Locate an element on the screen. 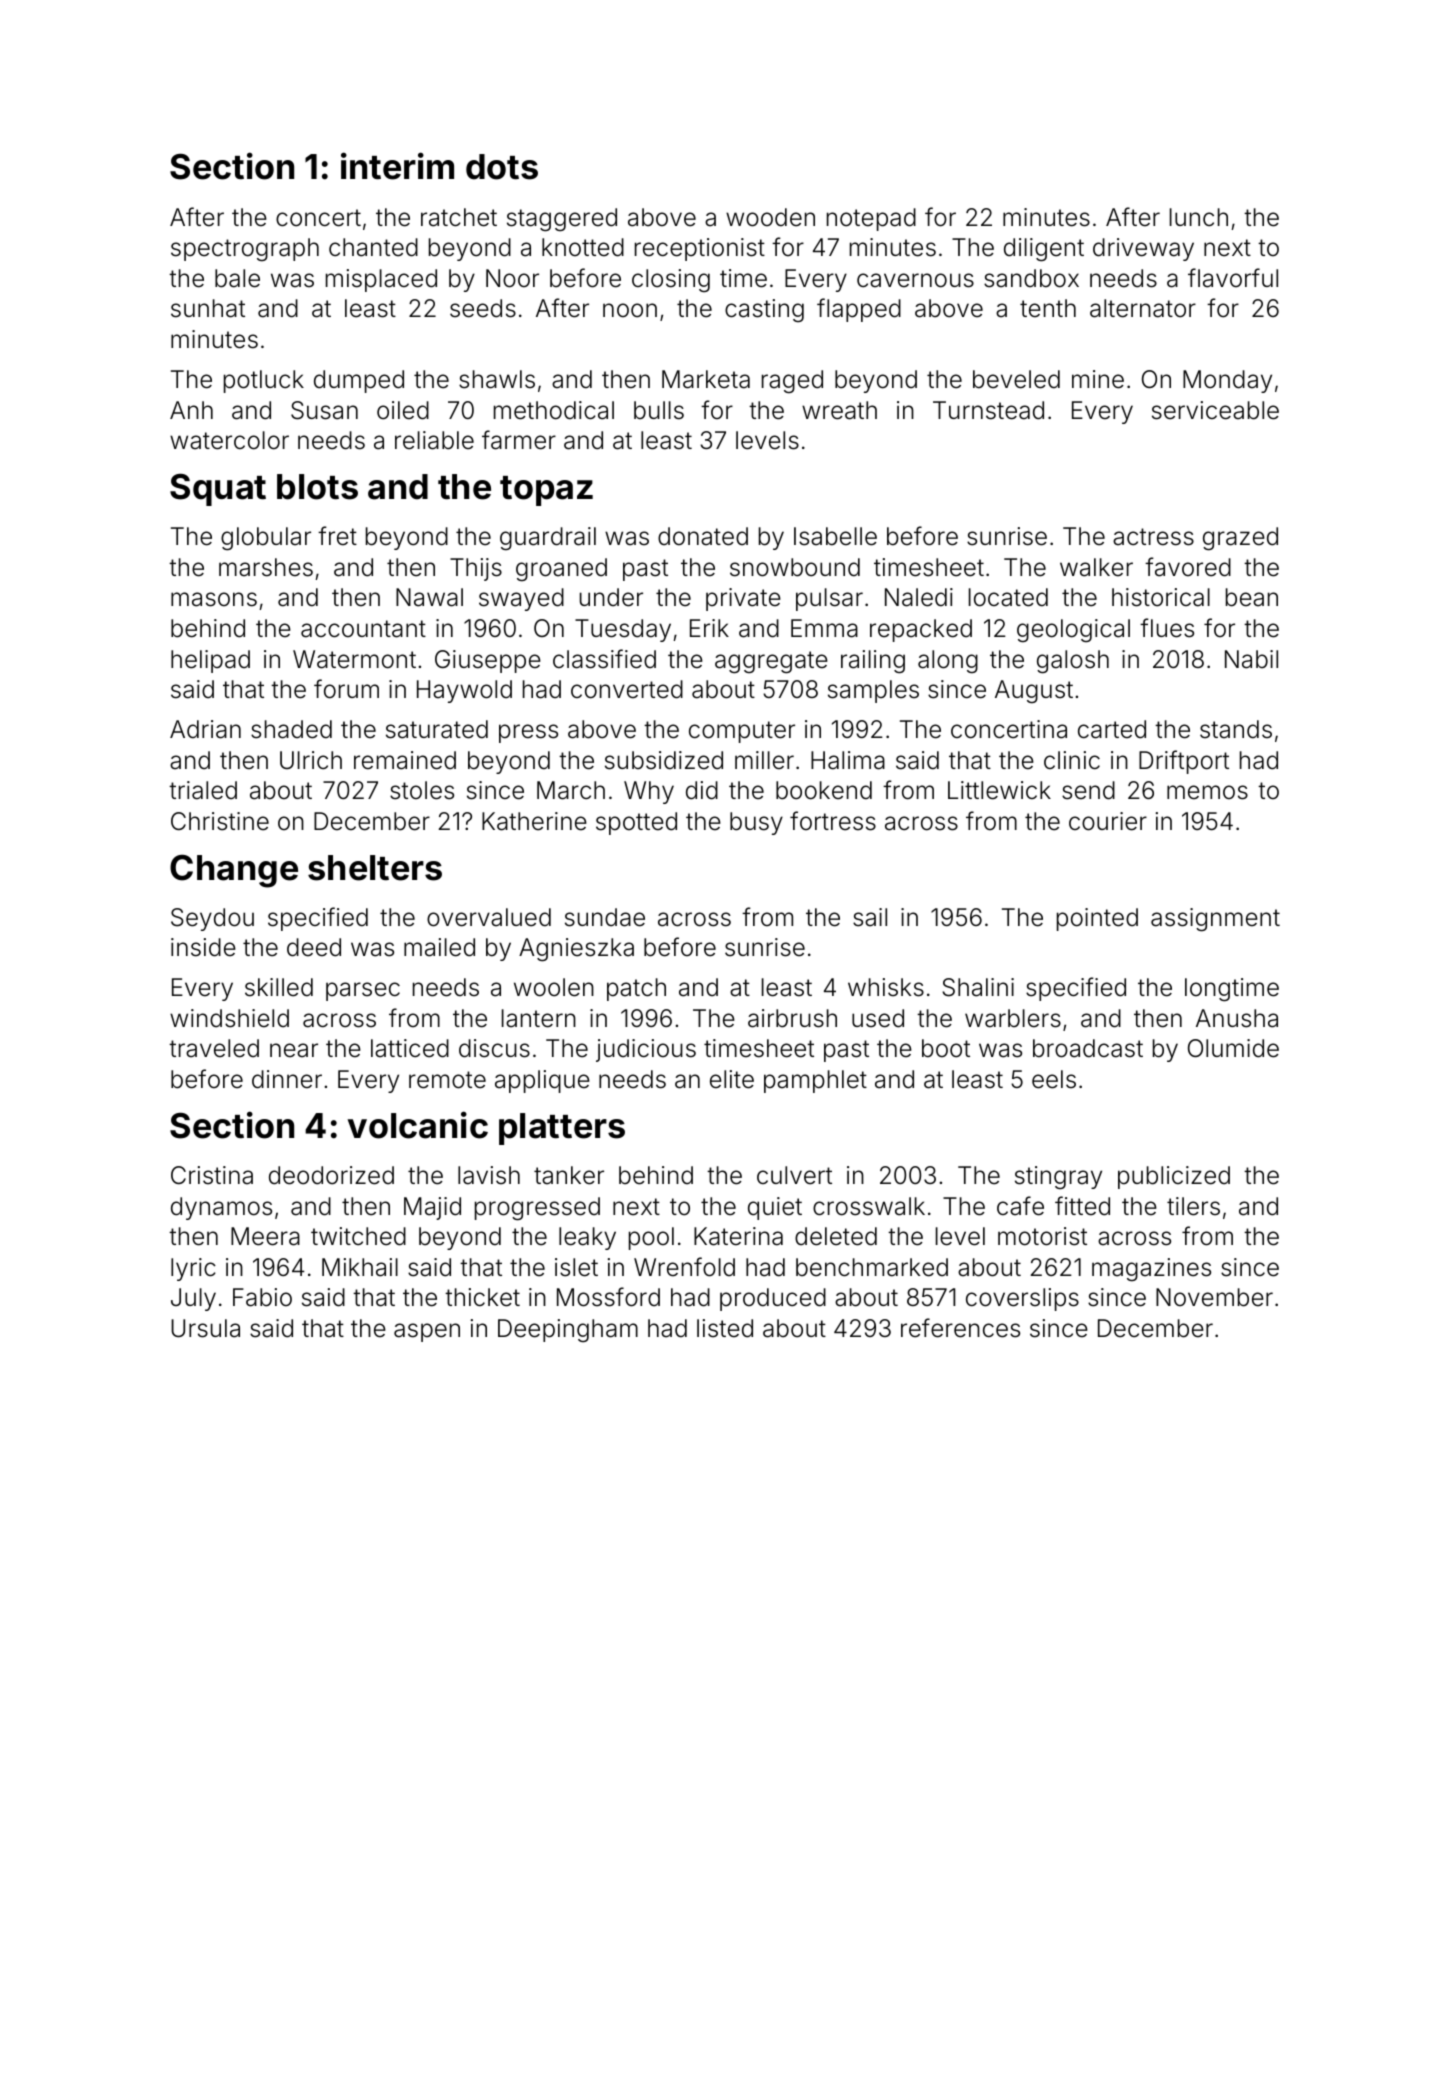  Tuesday is located at coordinates (623, 630).
